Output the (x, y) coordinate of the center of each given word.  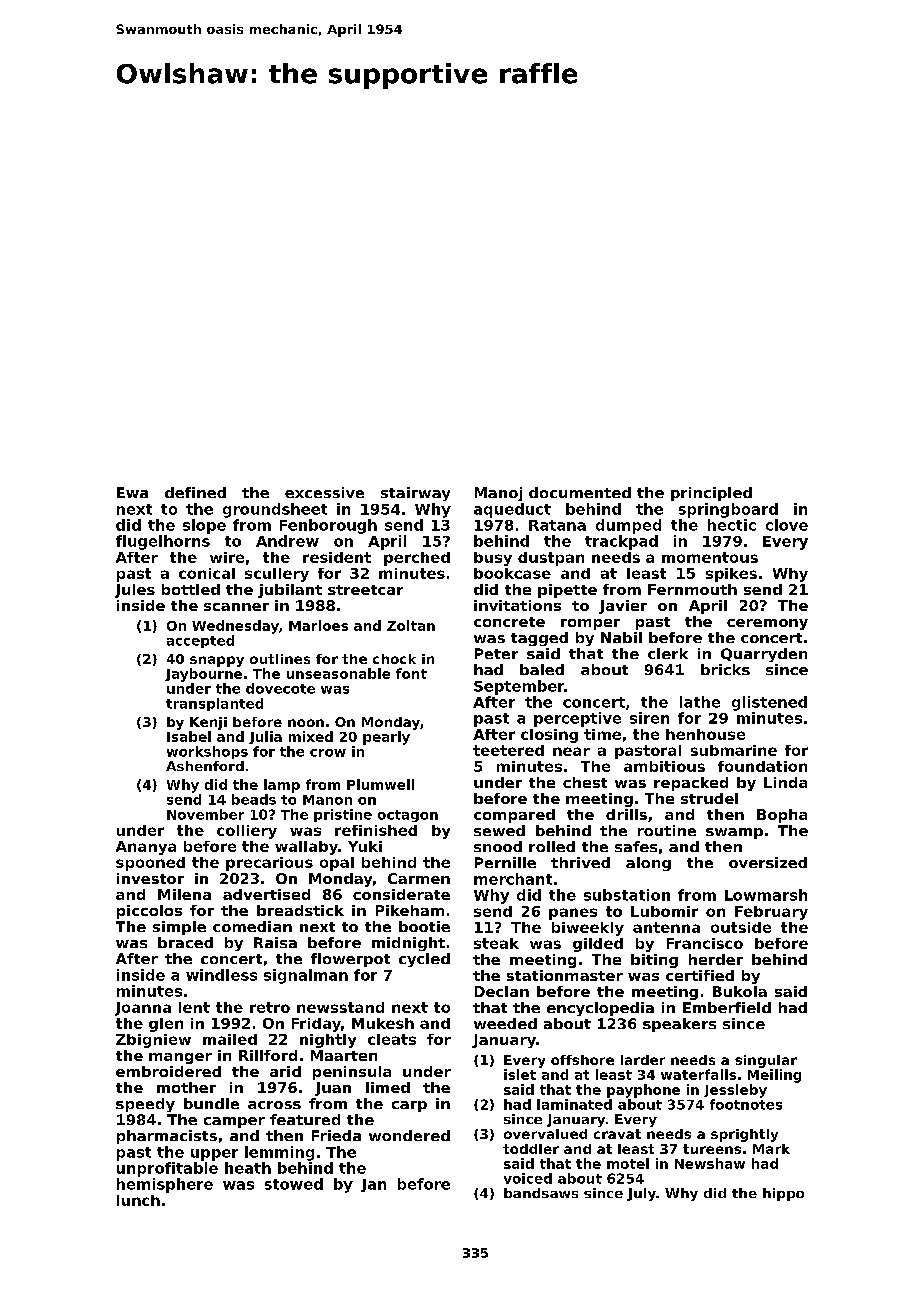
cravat (617, 1134)
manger (180, 1058)
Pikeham (410, 910)
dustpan (551, 559)
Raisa (275, 942)
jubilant (290, 591)
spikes (731, 575)
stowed (294, 1184)
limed (388, 1087)
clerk (668, 653)
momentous (710, 557)
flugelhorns (163, 542)
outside (741, 927)
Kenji (208, 723)
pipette (567, 591)
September (519, 687)
